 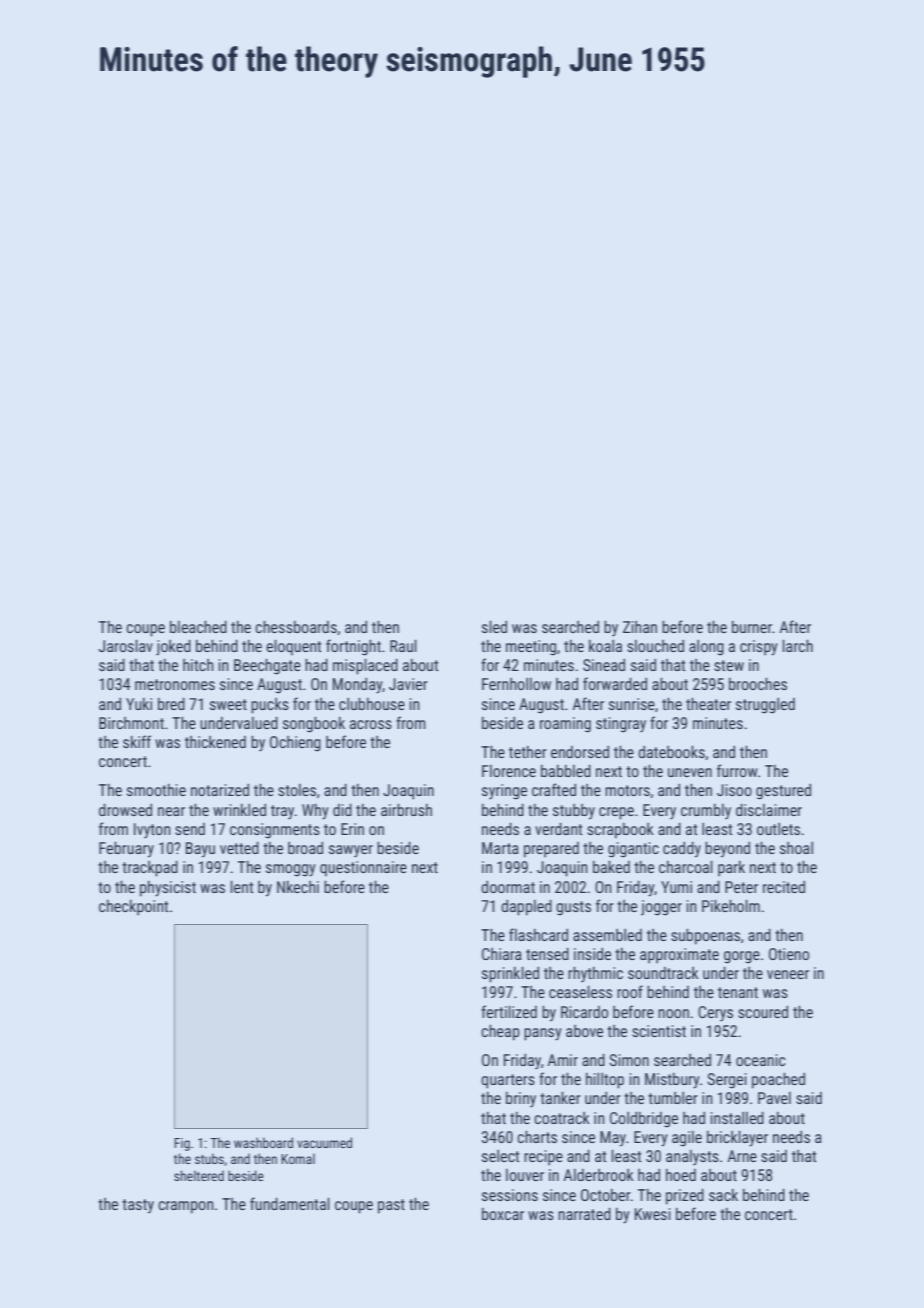 What do you see at coordinates (186, 1207) in the screenshot?
I see `crampon` at bounding box center [186, 1207].
